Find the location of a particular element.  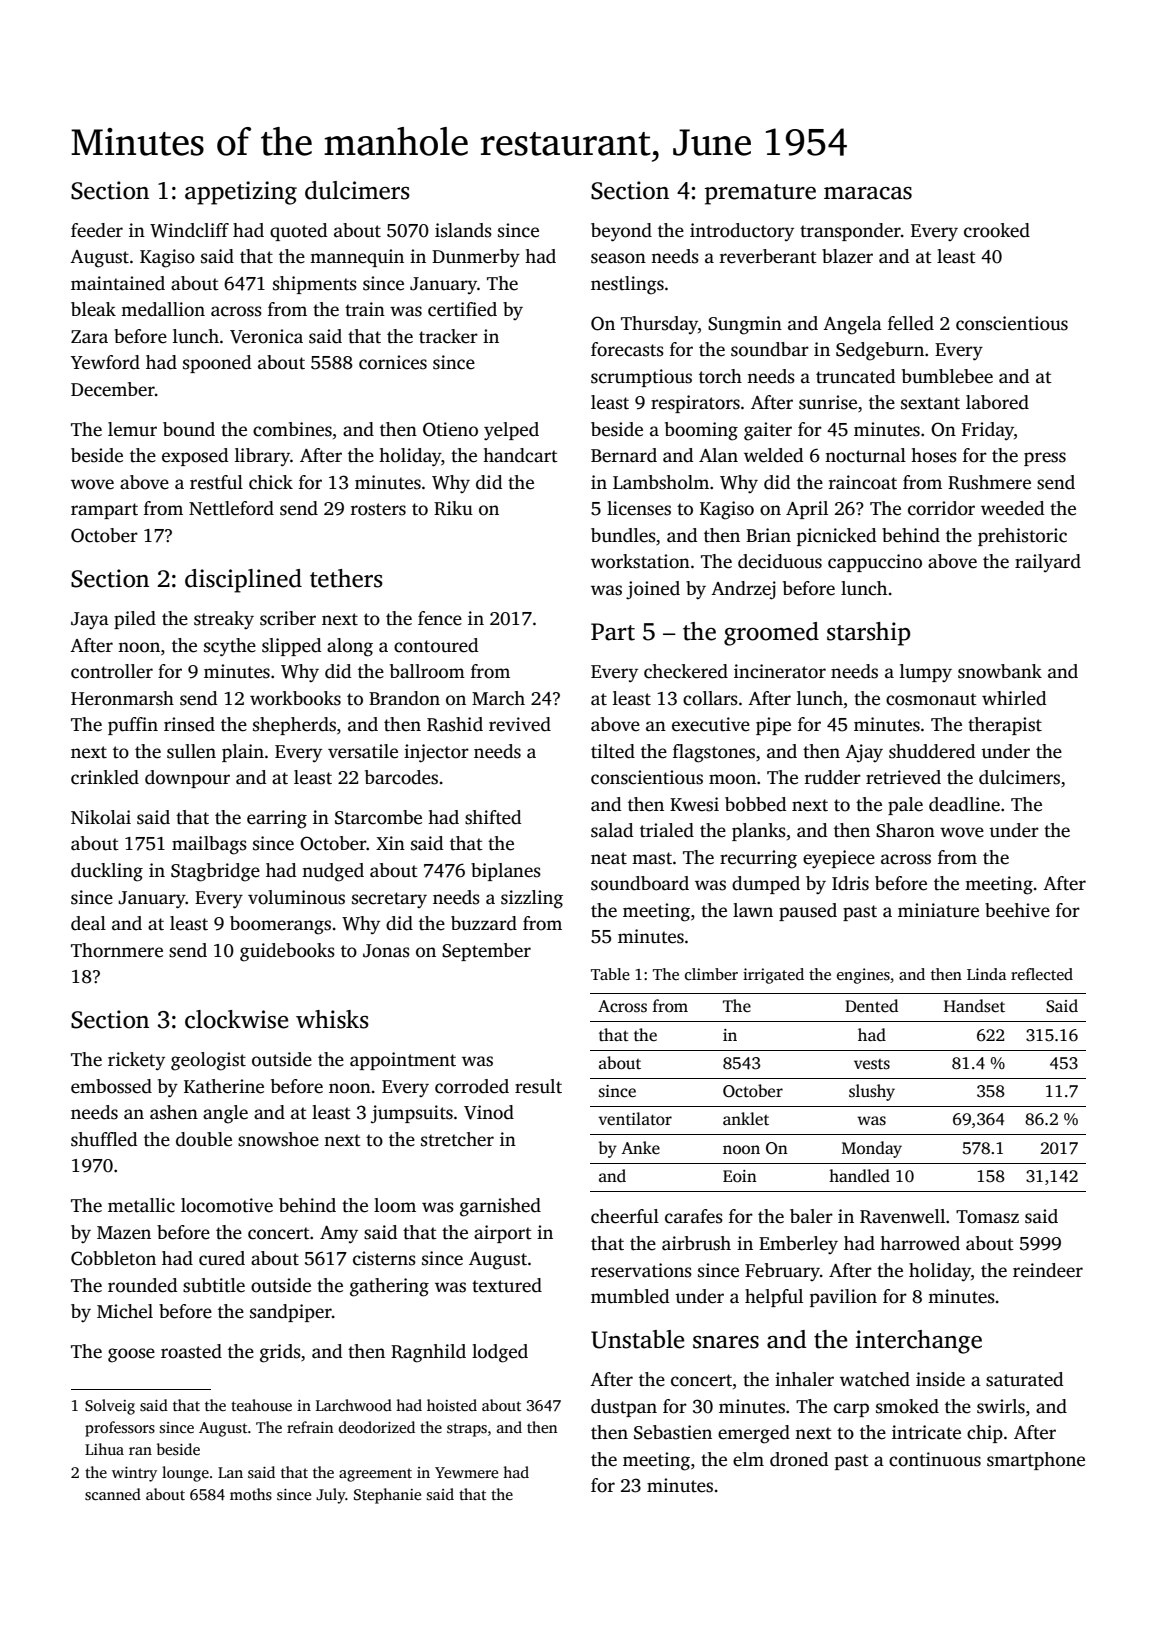

Otieno is located at coordinates (450, 429).
